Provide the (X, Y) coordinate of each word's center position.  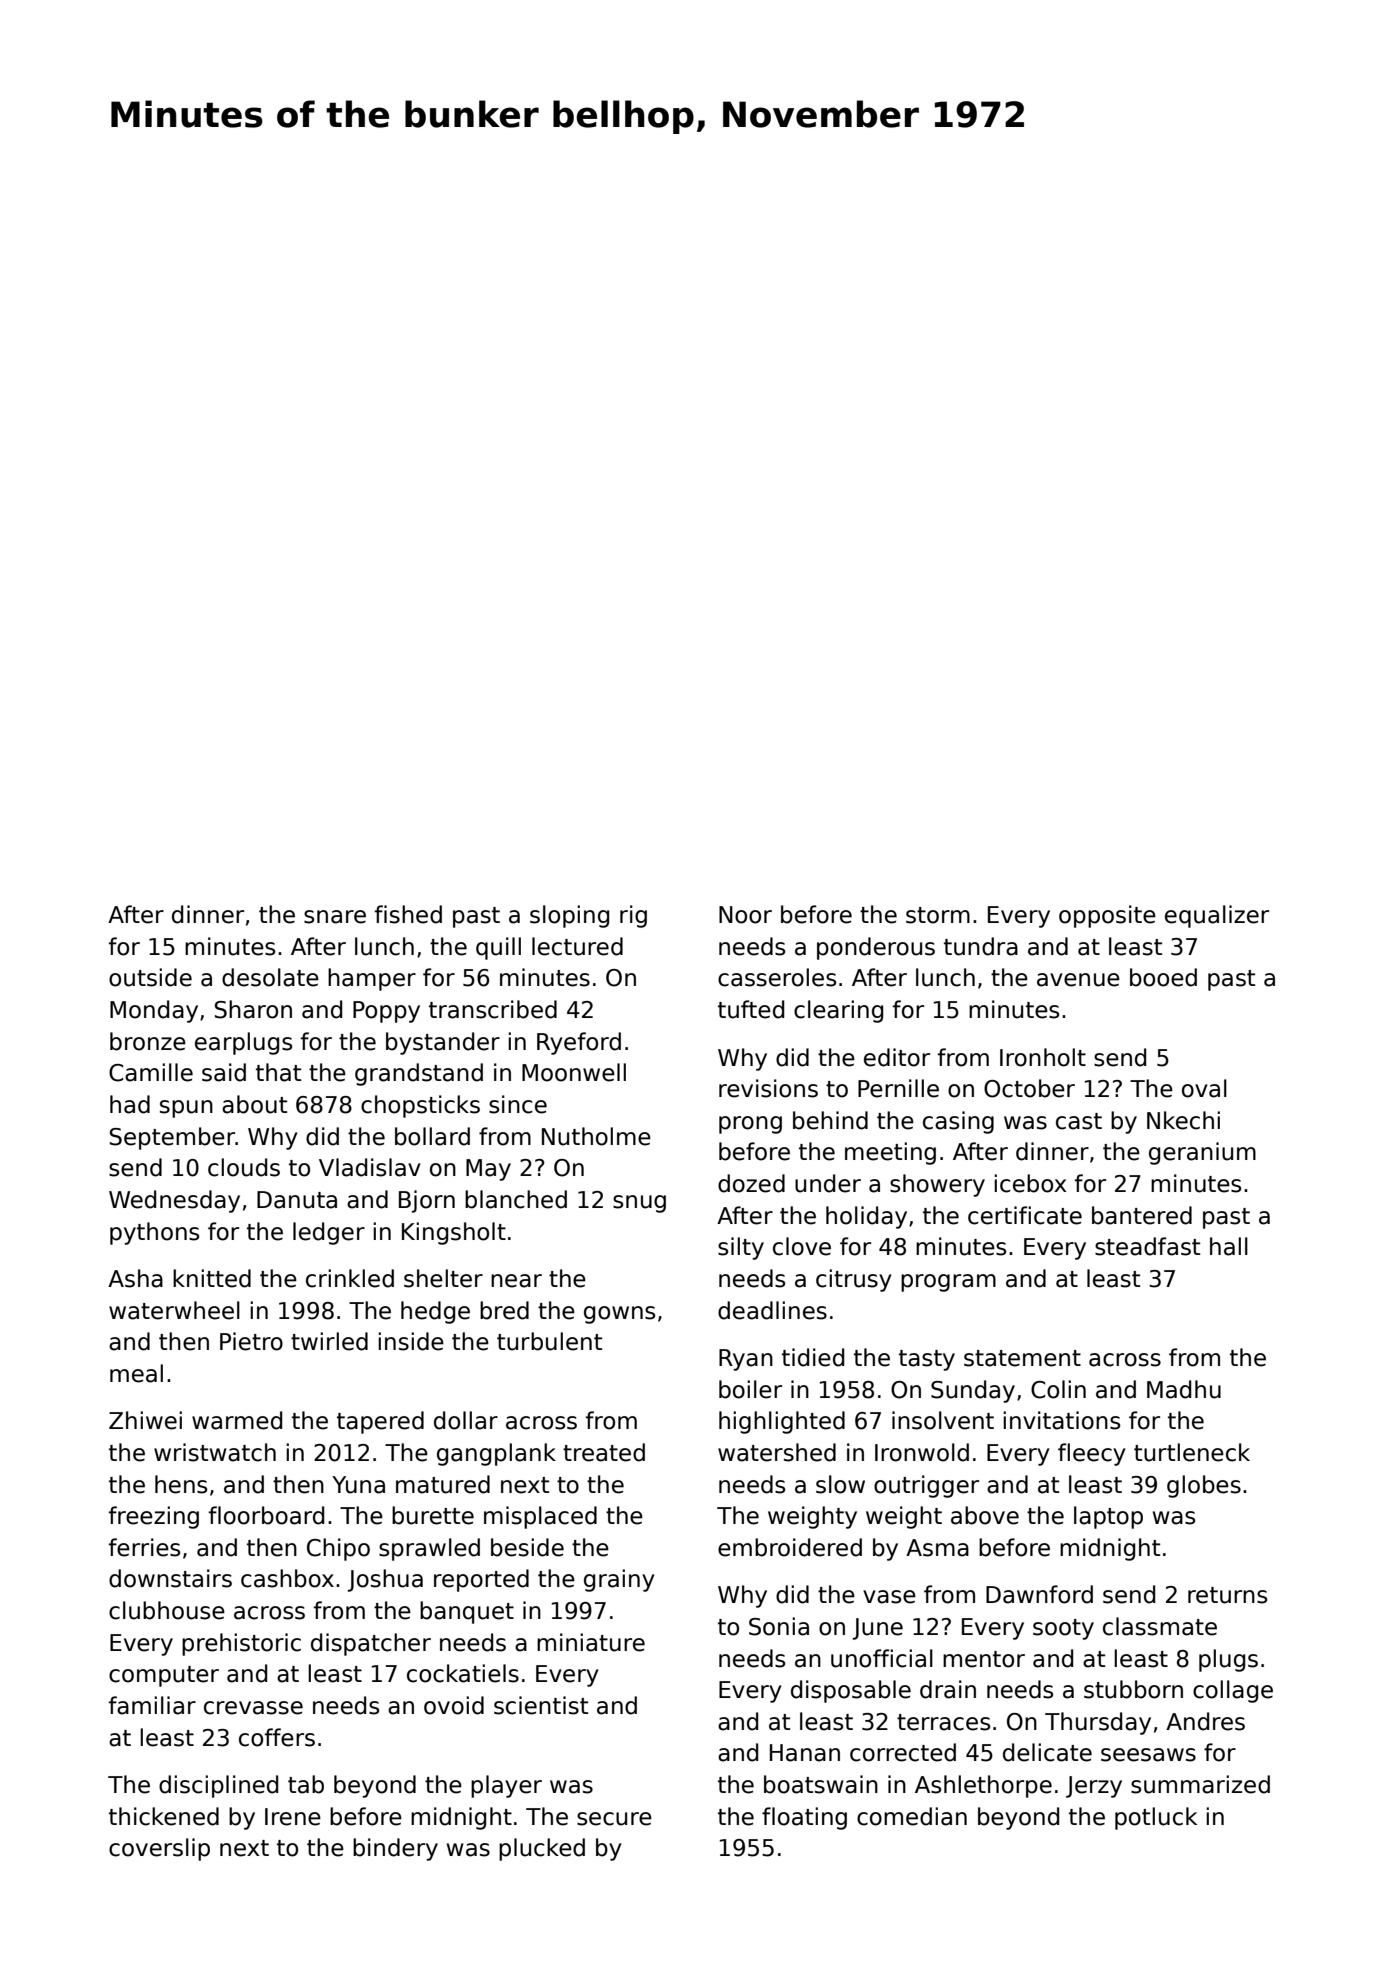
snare (335, 917)
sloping (569, 916)
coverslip (159, 1849)
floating (804, 1818)
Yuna (358, 1485)
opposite (1107, 916)
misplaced (540, 1517)
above (985, 1515)
